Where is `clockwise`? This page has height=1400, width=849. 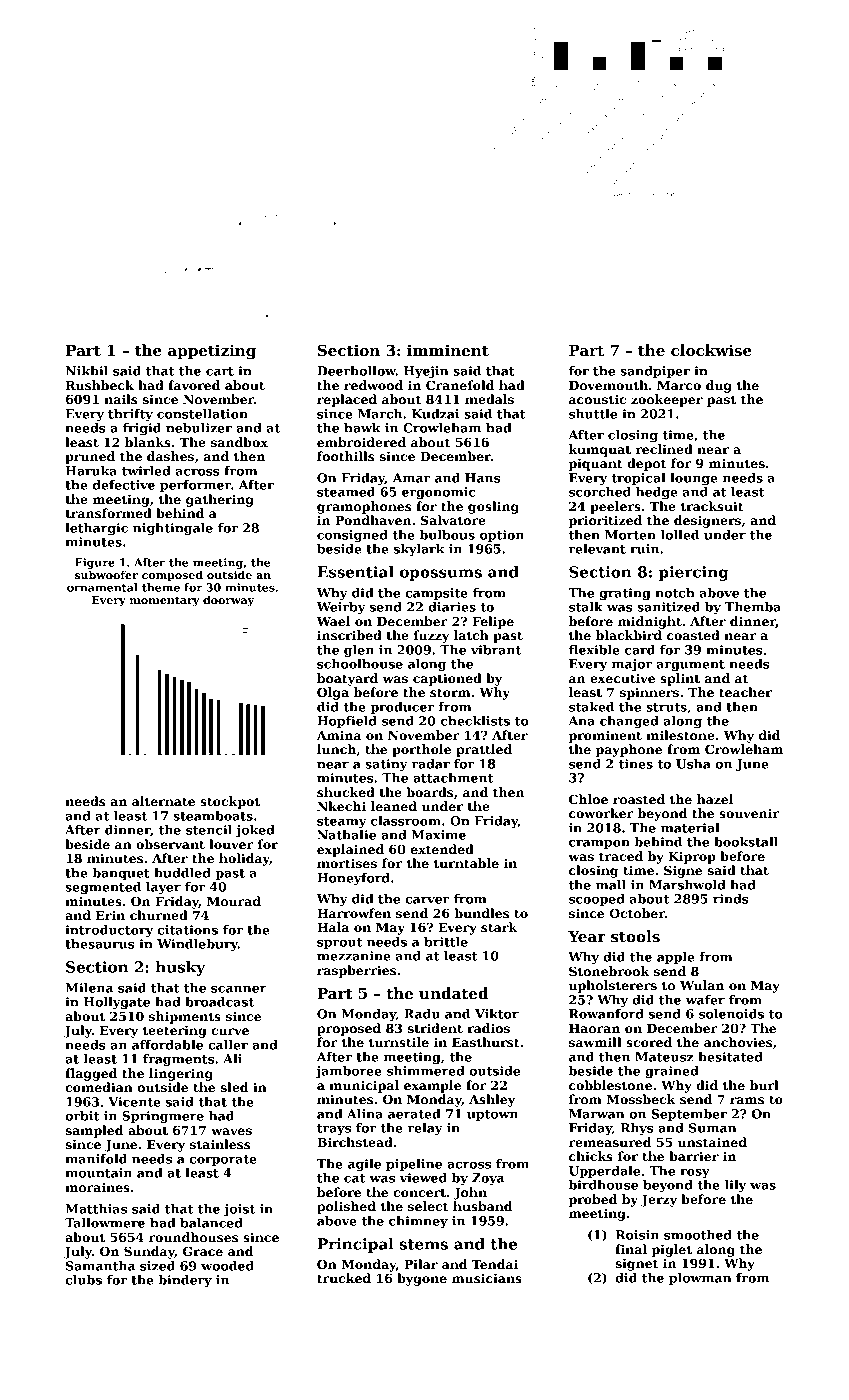 clockwise is located at coordinates (711, 350).
